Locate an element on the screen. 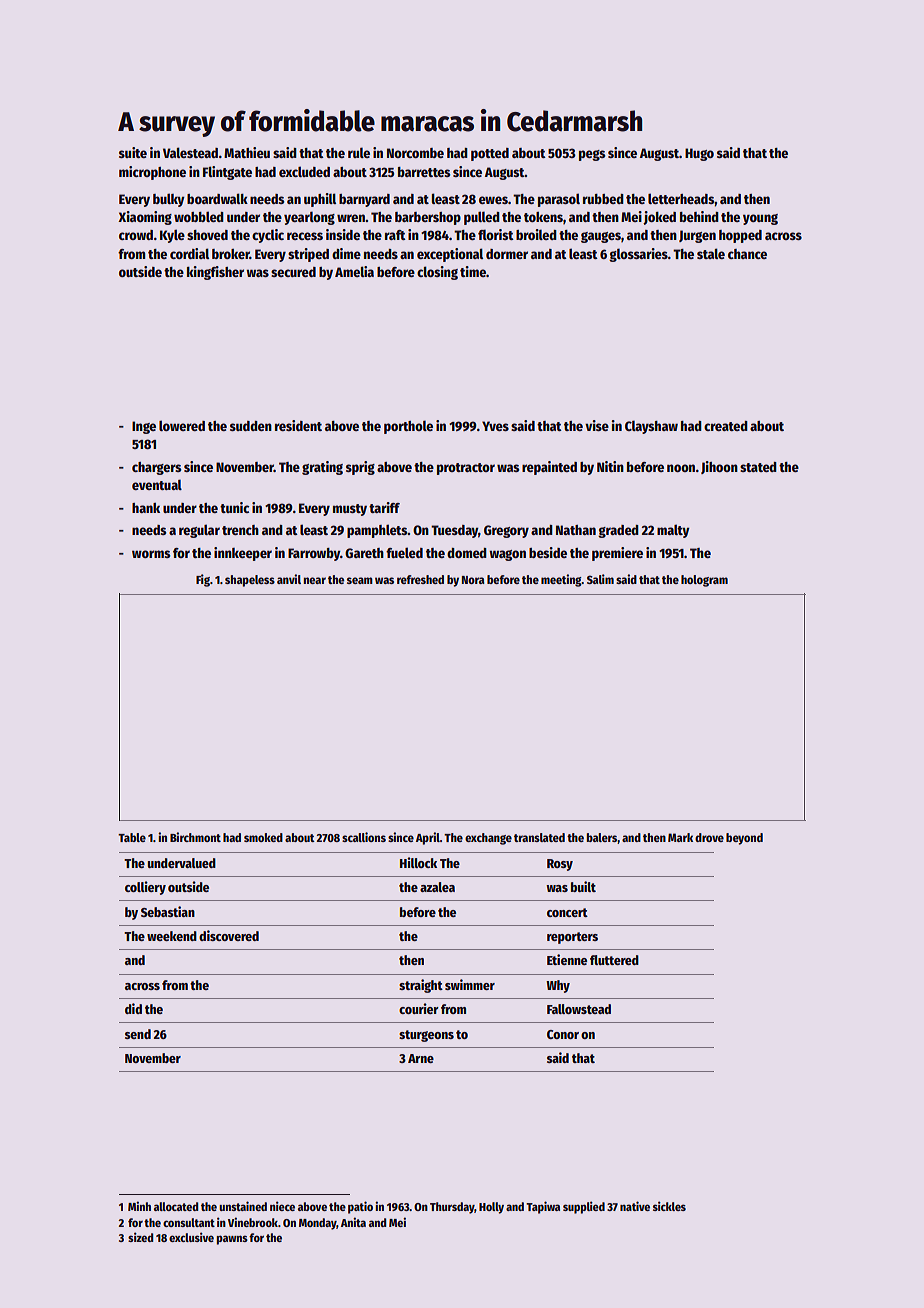 Image resolution: width=924 pixels, height=1308 pixels. chance is located at coordinates (747, 254).
